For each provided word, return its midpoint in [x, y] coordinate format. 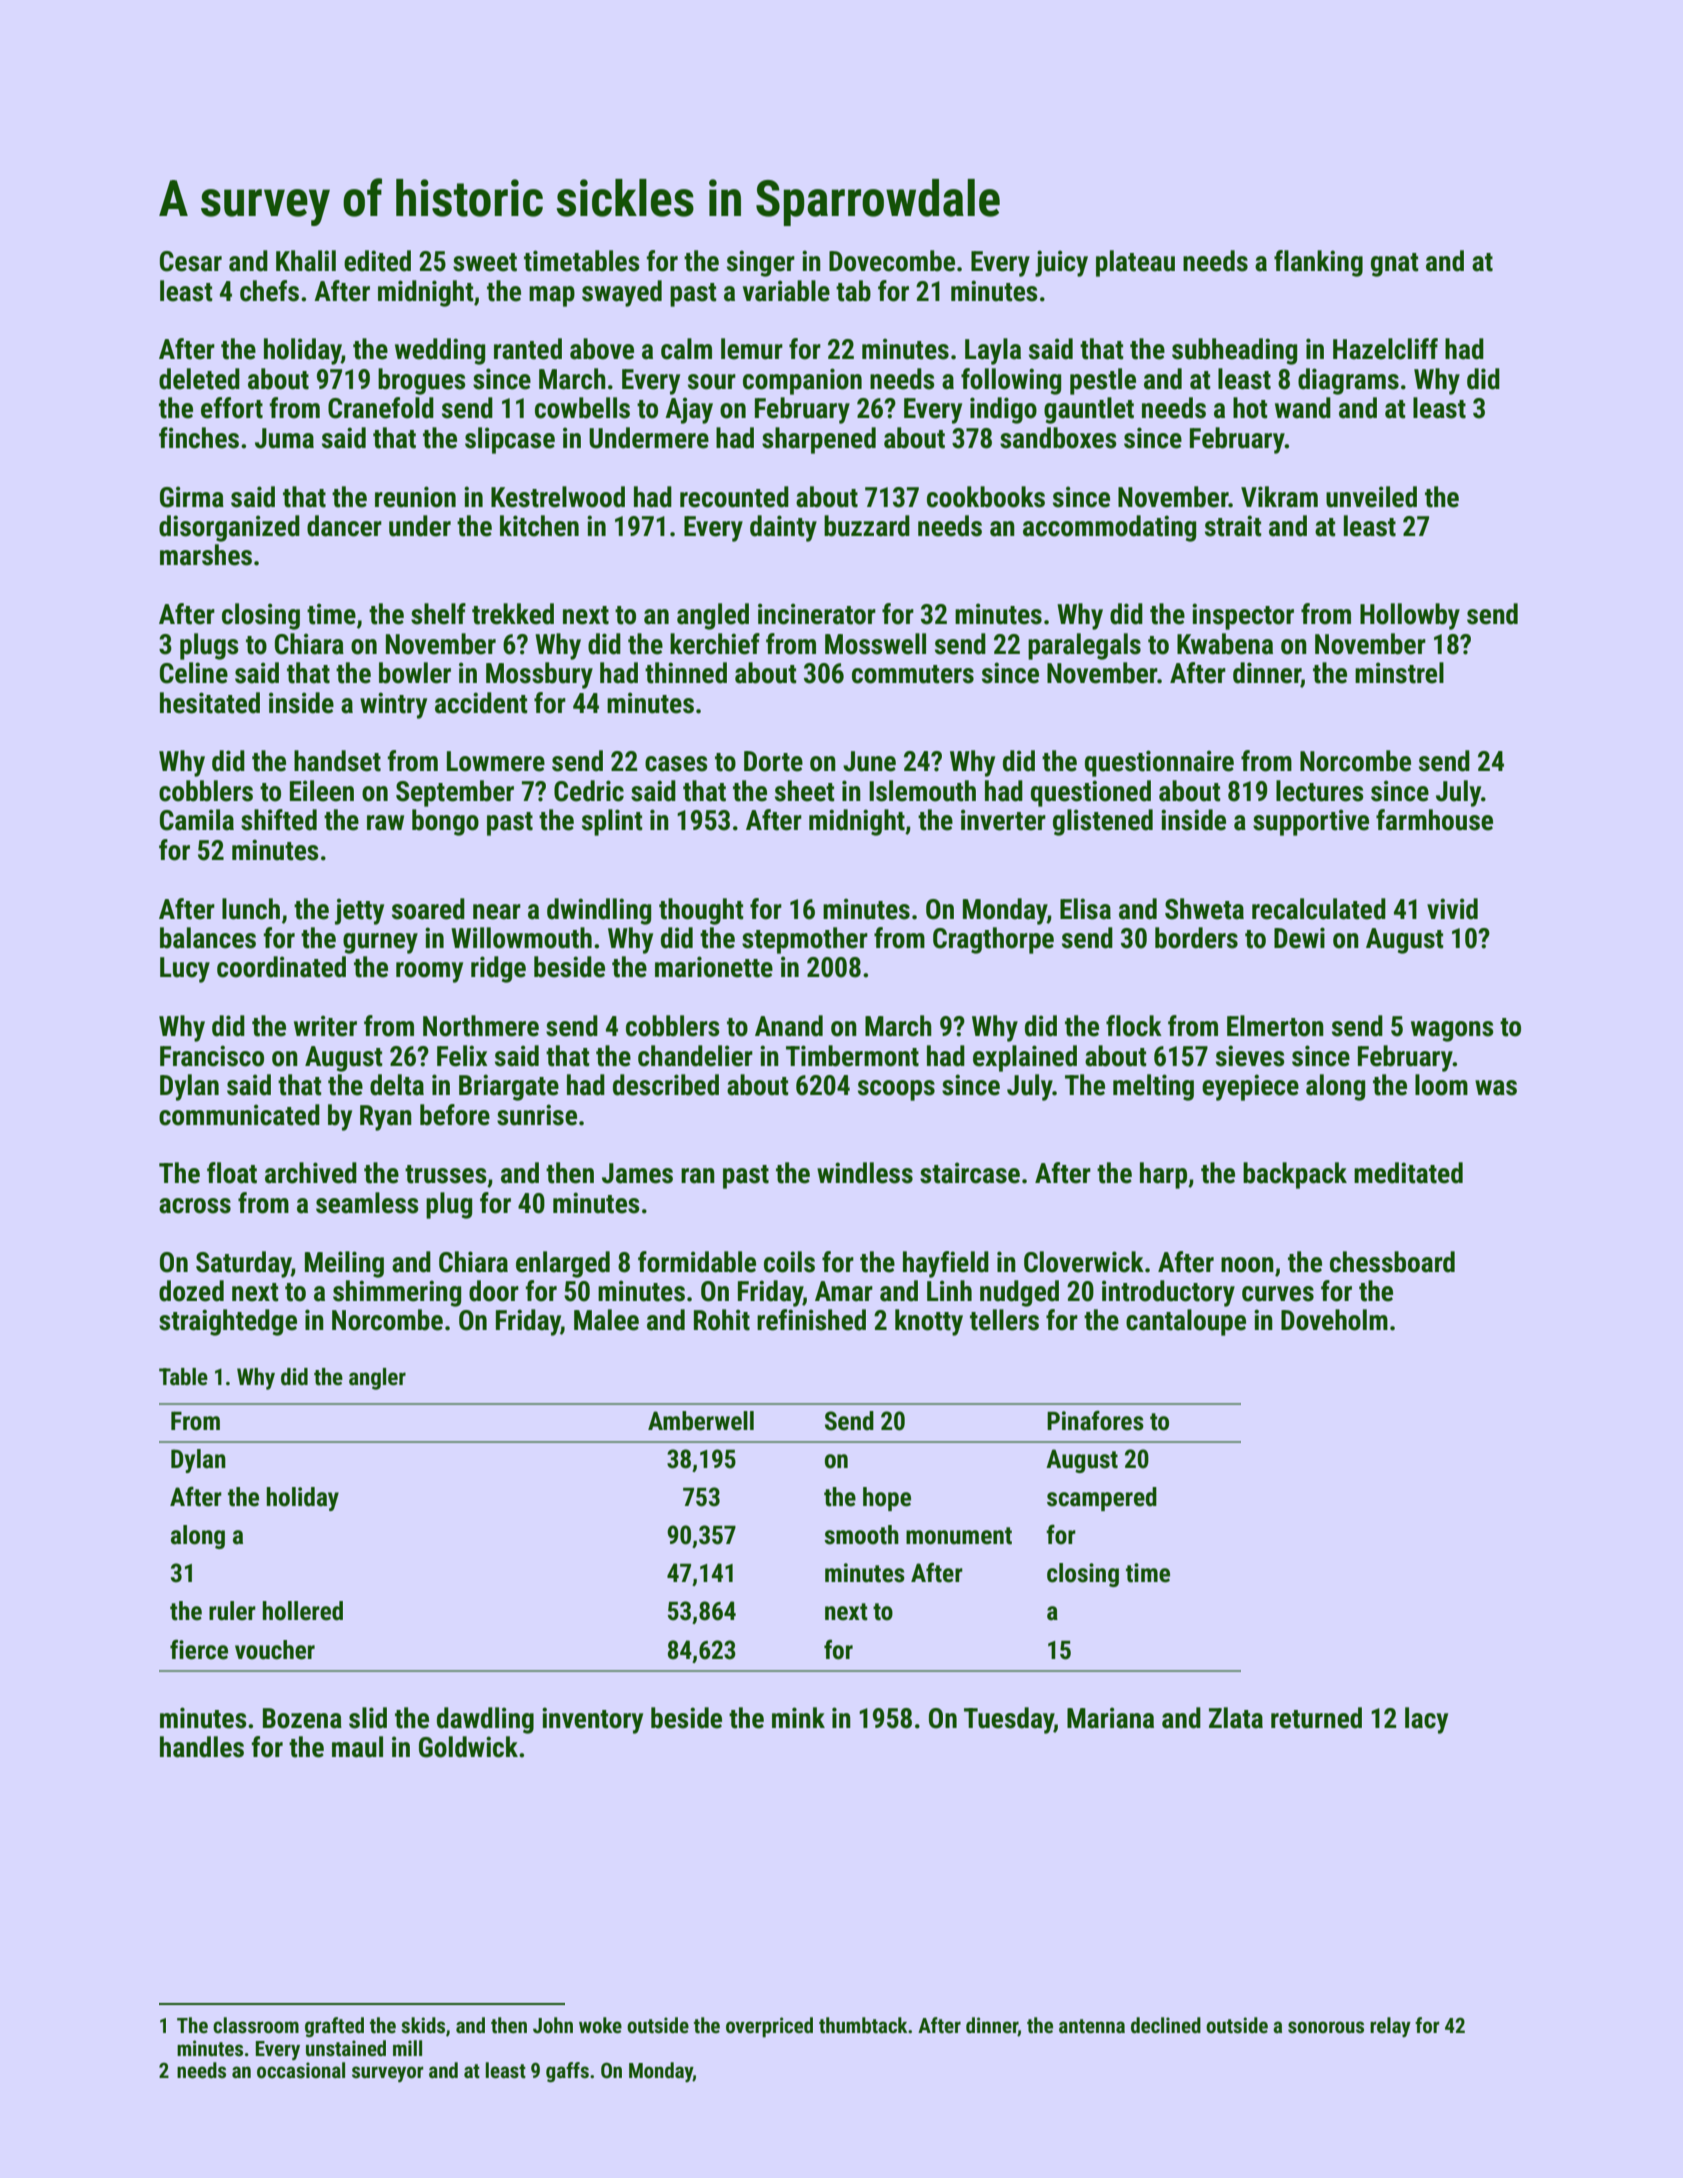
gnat [1395, 265]
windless [865, 1173]
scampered [1102, 1499]
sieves [1250, 1056]
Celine [194, 673]
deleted [199, 379]
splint [612, 822]
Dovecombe [892, 261]
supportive [1311, 822]
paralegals [1084, 646]
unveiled [1371, 497]
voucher [275, 1650]
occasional [301, 2070]
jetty [359, 911]
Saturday [244, 1264]
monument [959, 1536]
